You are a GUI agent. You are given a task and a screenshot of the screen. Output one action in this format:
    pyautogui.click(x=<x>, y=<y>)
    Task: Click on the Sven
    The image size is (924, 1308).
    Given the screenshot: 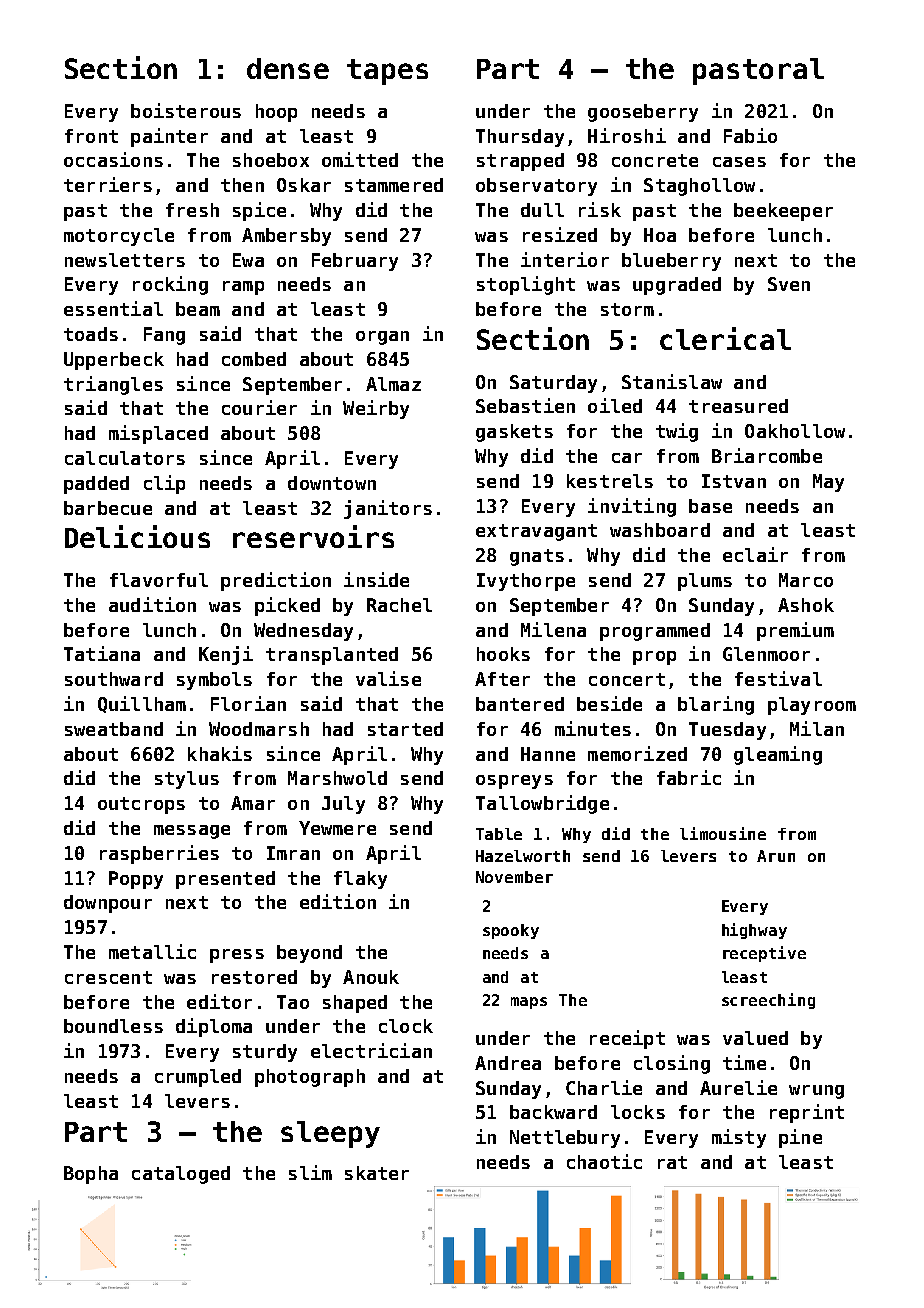 What is the action you would take?
    pyautogui.click(x=789, y=284)
